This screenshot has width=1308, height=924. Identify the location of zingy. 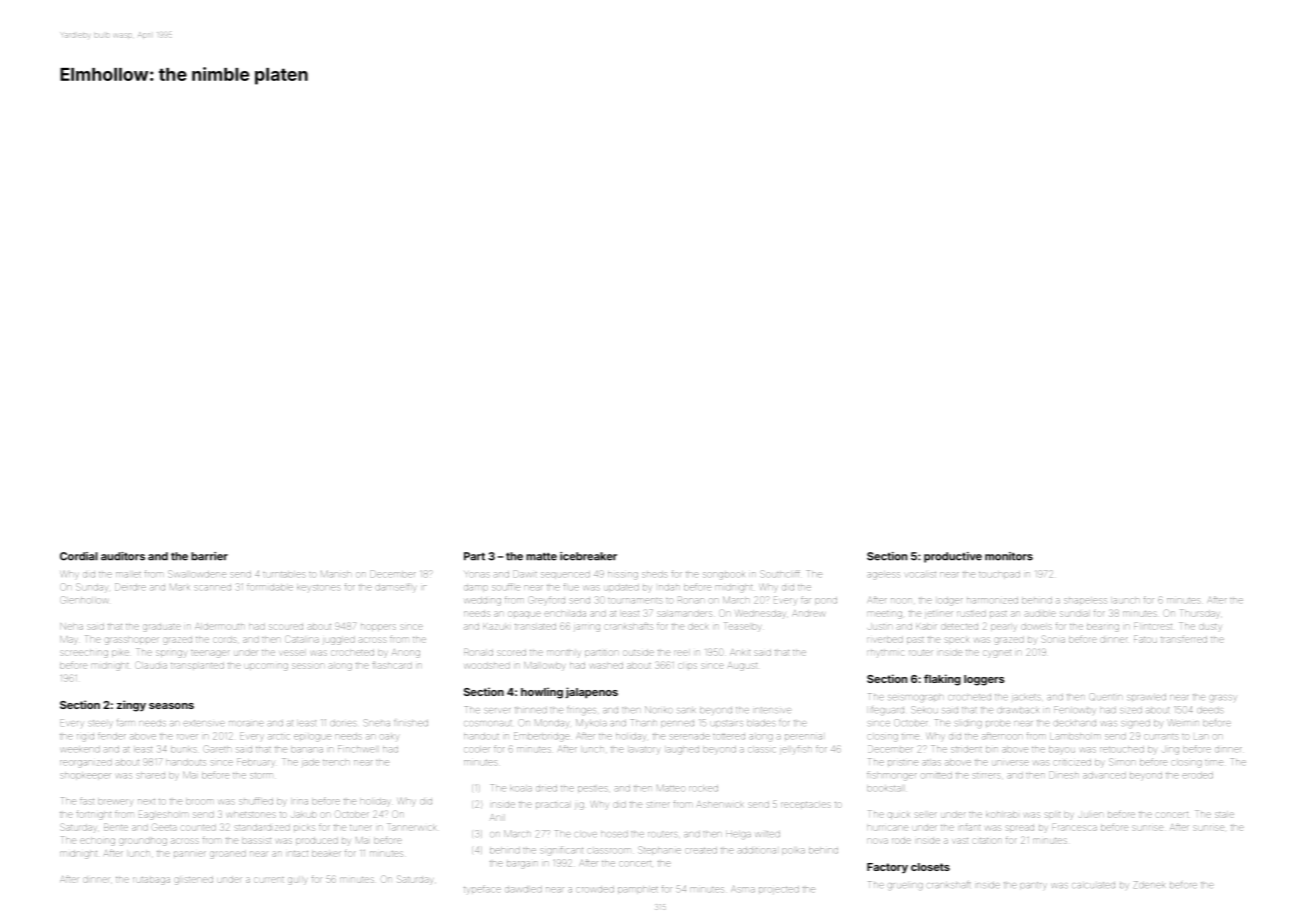
(131, 706).
